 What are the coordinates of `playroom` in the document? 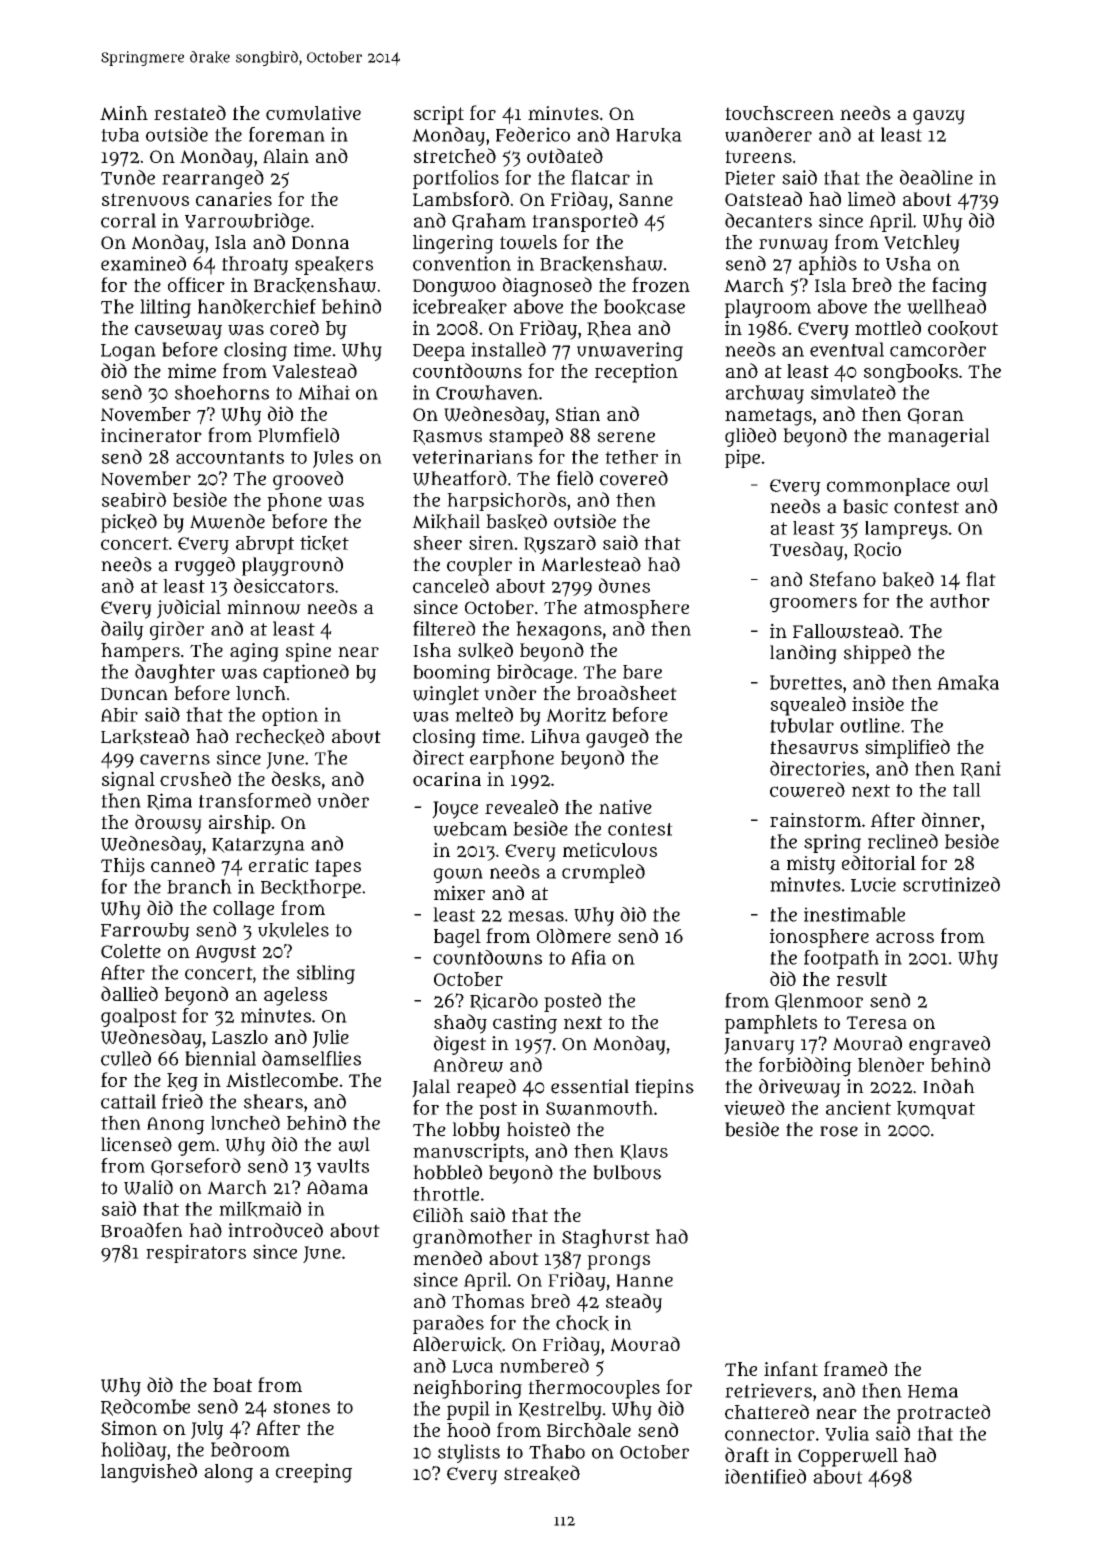 It's located at (768, 308).
